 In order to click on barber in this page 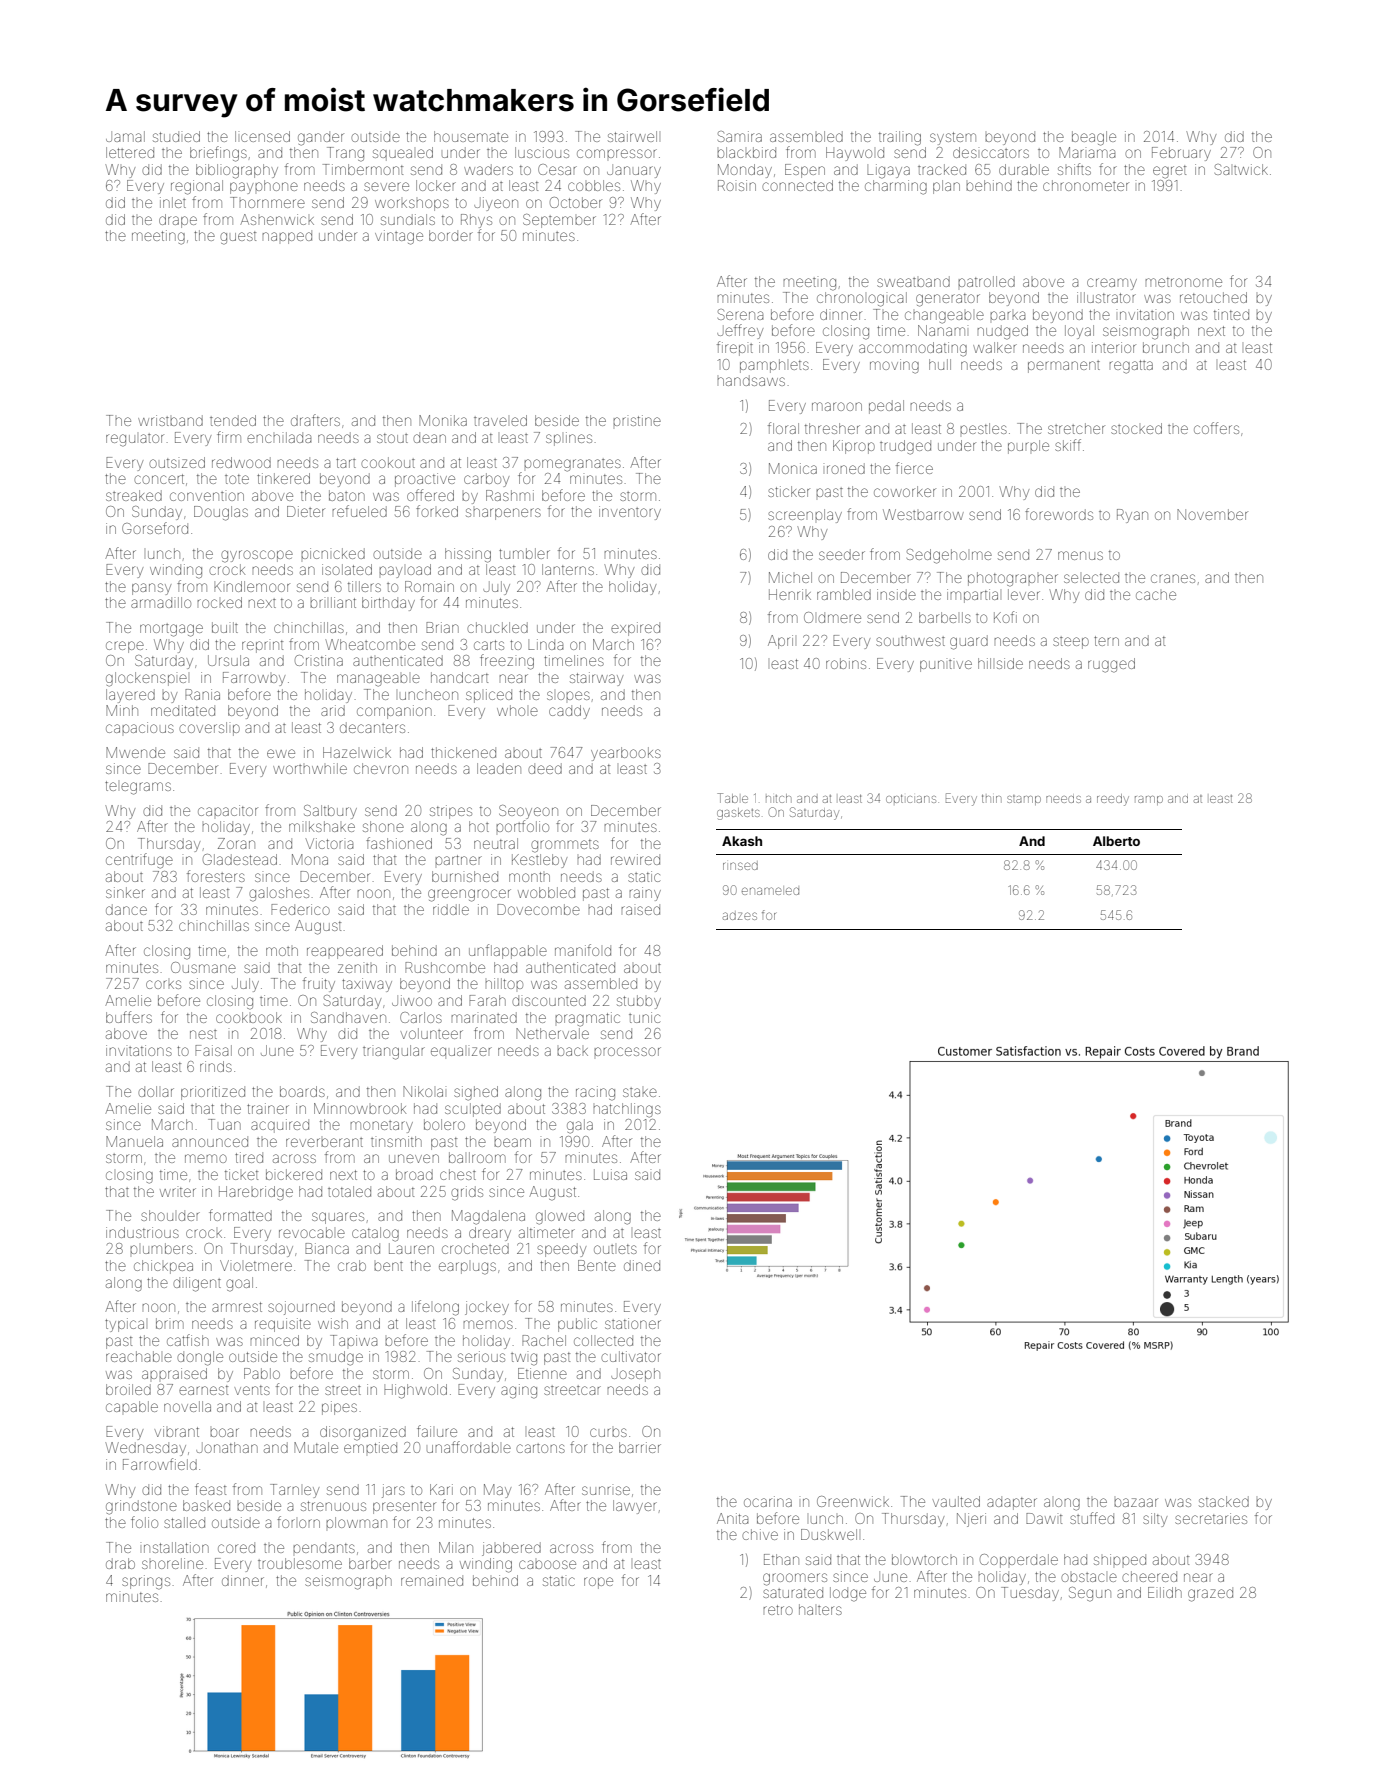, I will do `click(370, 1563)`.
